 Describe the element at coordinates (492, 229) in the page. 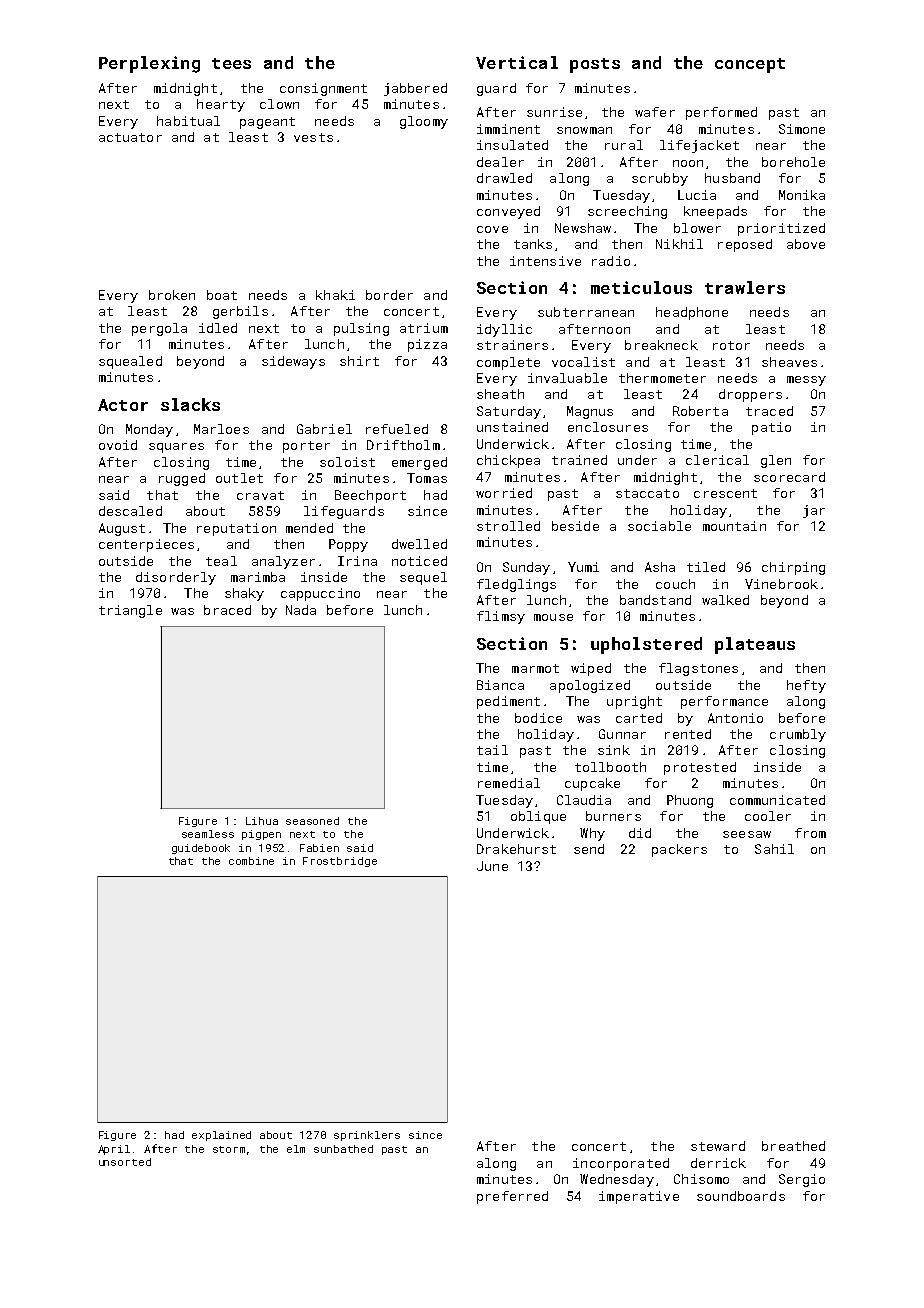

I see `cove` at that location.
